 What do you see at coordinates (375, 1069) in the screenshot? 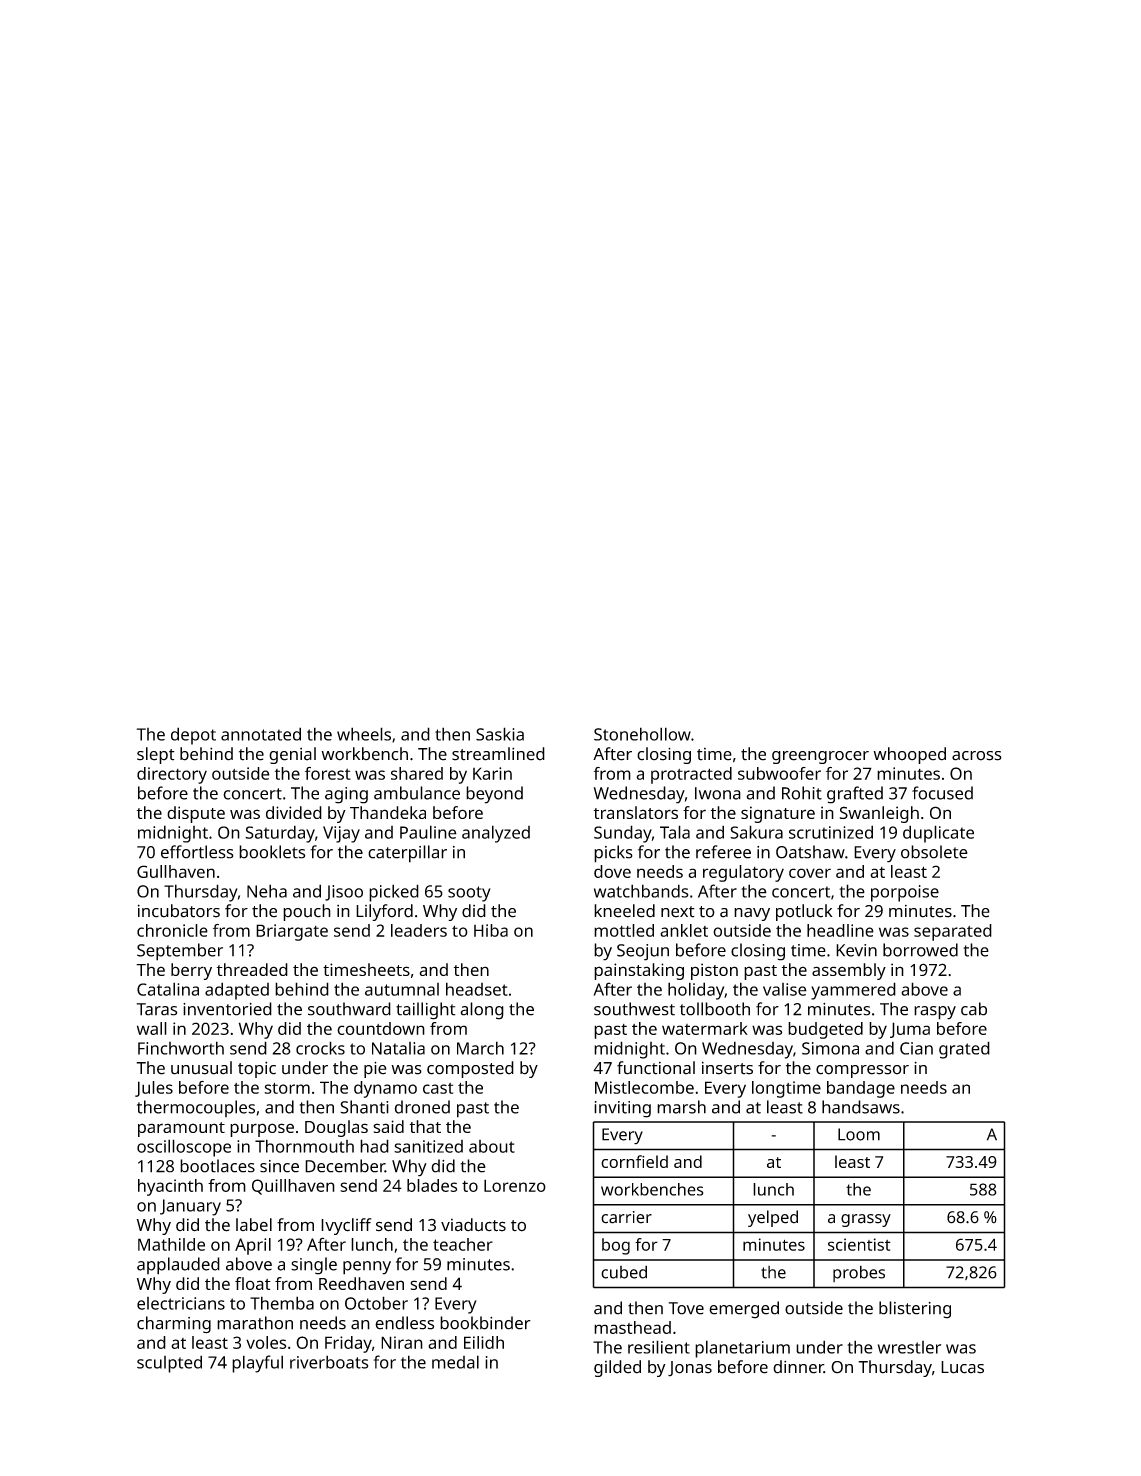
I see `pie` at bounding box center [375, 1069].
